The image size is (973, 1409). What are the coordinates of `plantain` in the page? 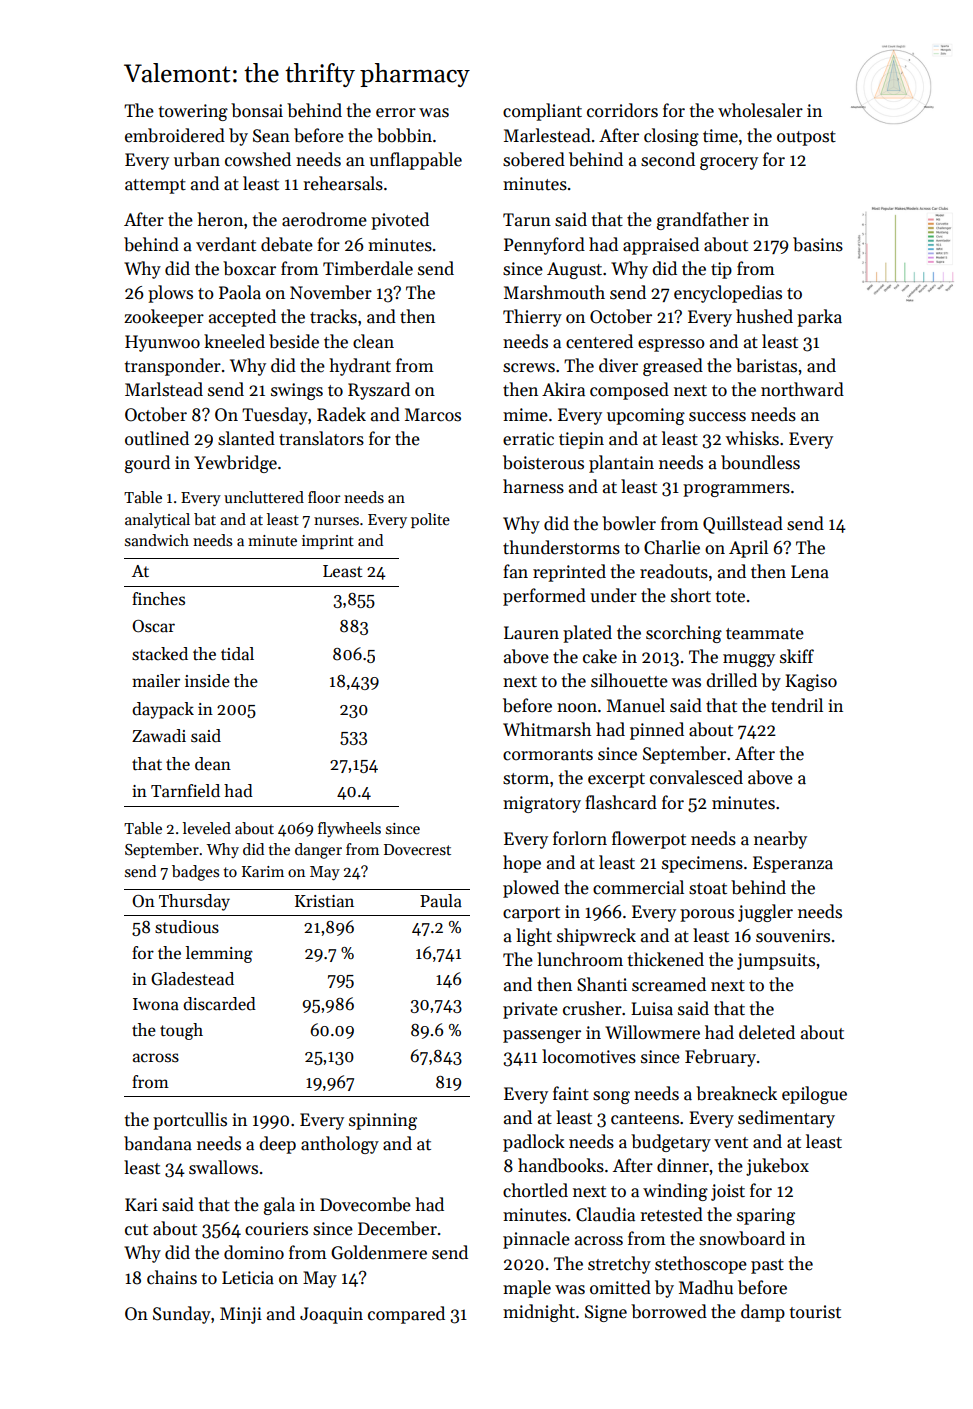 It's located at (621, 464).
